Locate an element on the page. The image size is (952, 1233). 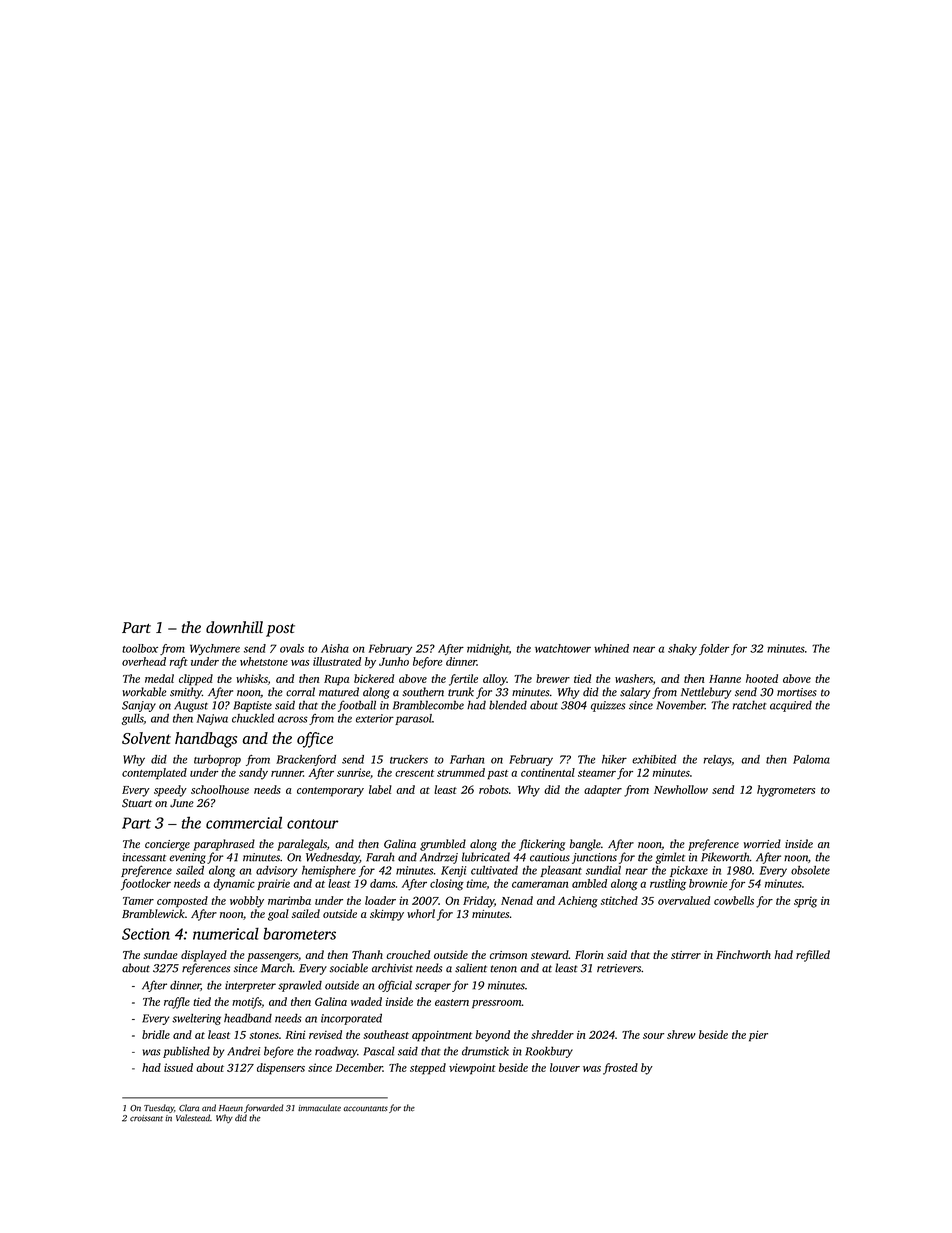
Valestead is located at coordinates (193, 1118).
